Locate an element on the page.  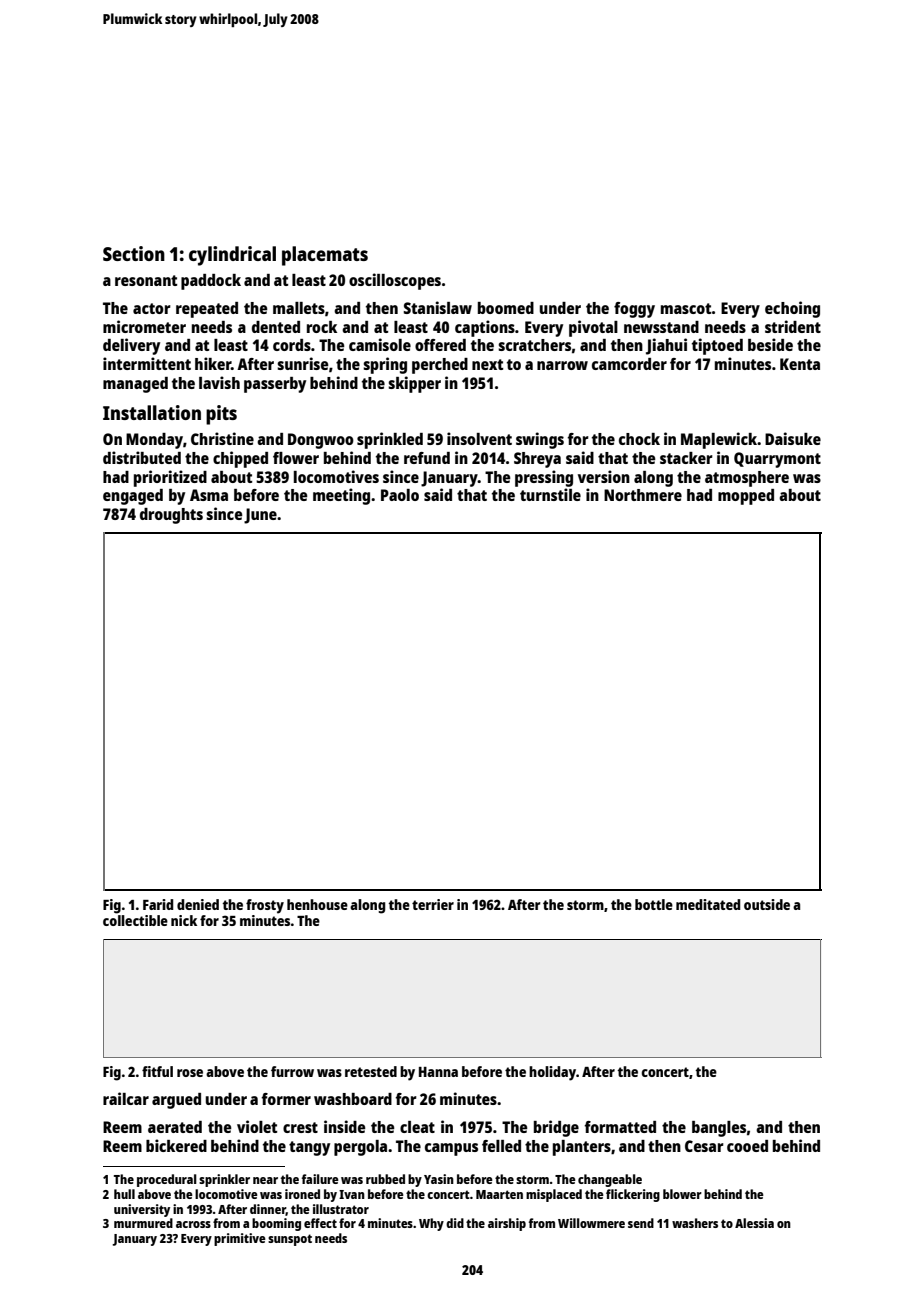
terrier is located at coordinates (433, 904).
